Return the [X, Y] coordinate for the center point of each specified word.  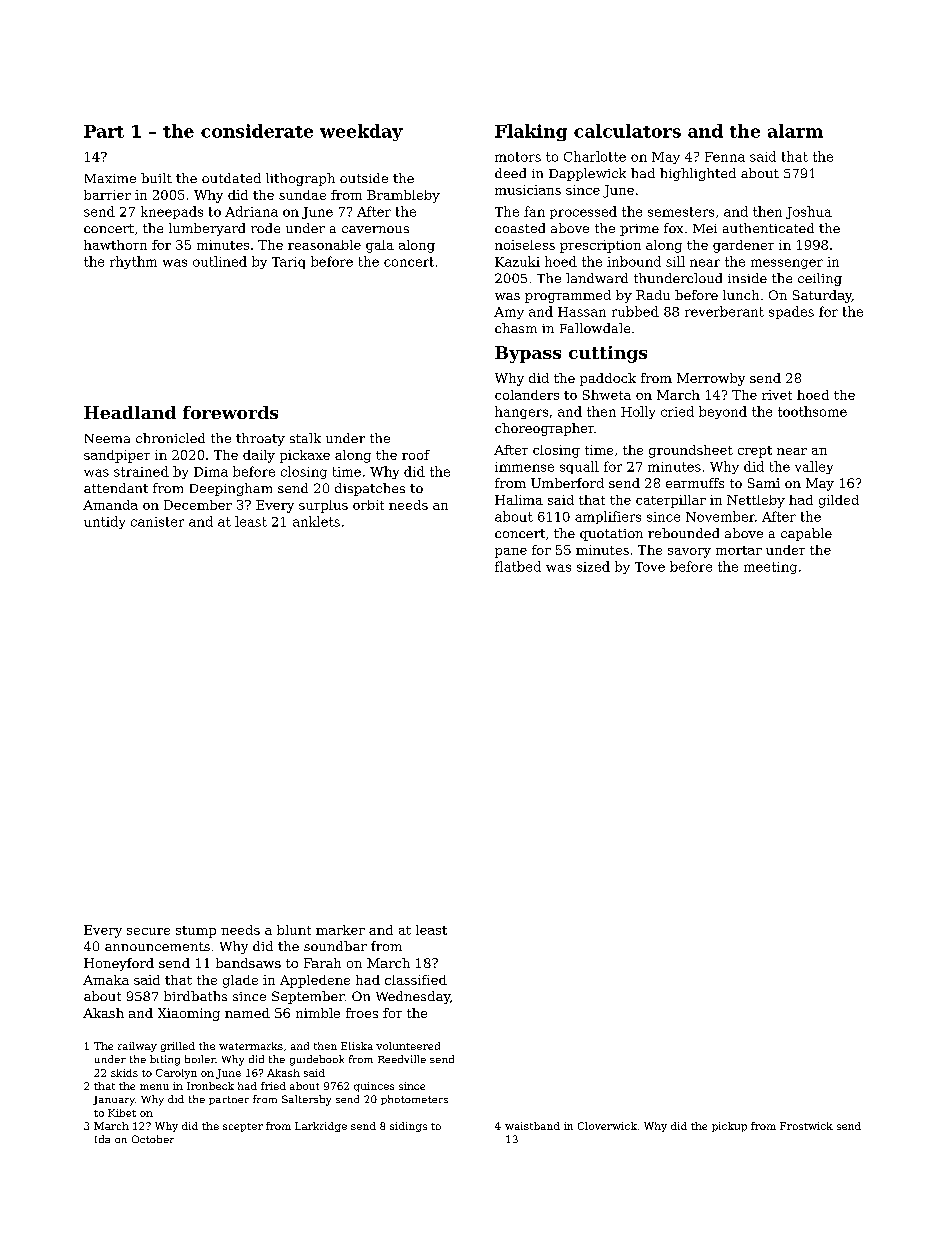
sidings [408, 1127]
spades [791, 312]
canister [157, 522]
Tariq [288, 263]
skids [124, 1073]
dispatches [370, 489]
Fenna [725, 157]
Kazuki [517, 261]
